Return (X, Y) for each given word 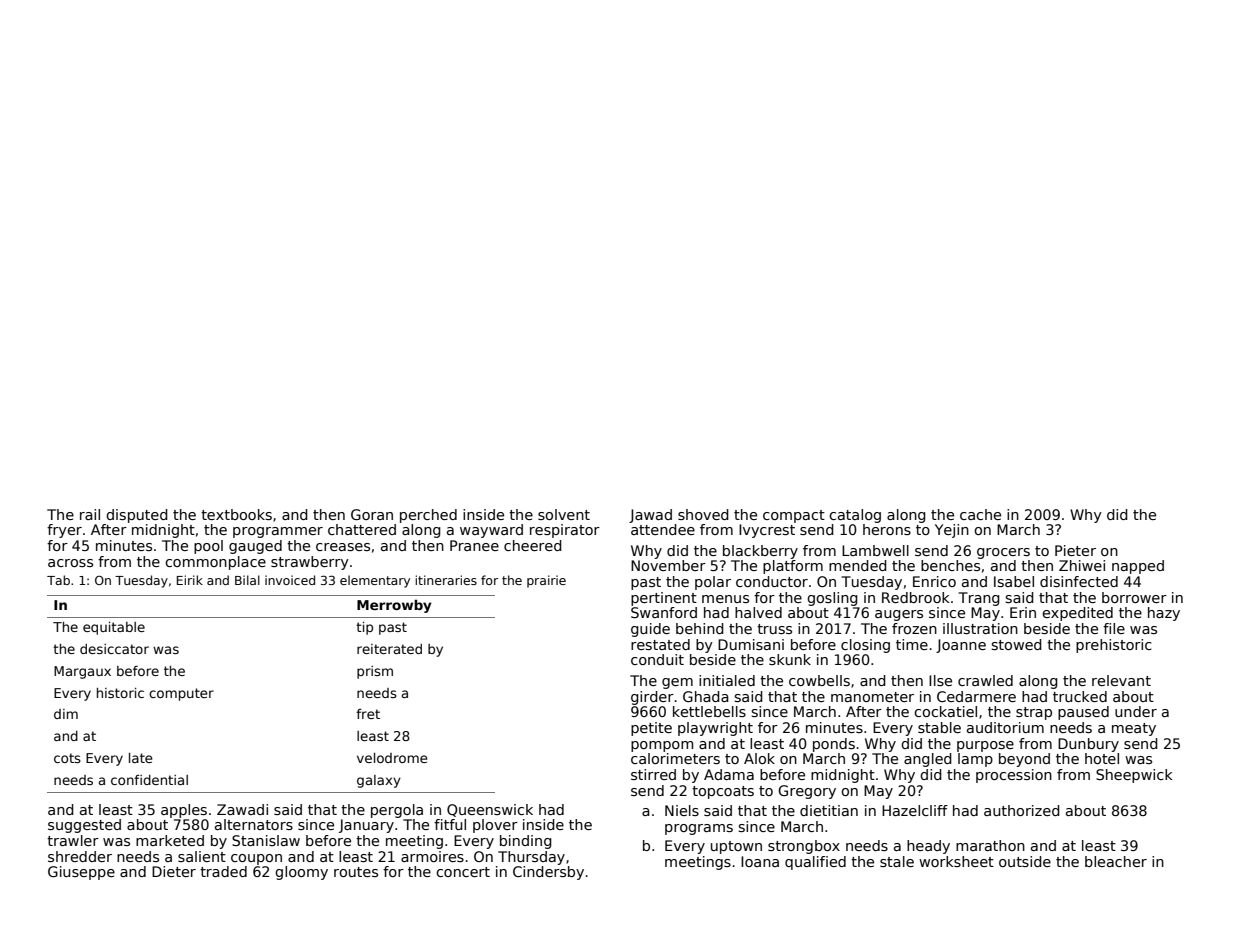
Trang (979, 599)
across (70, 563)
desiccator (114, 649)
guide (650, 630)
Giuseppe (81, 873)
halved (758, 612)
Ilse (940, 680)
